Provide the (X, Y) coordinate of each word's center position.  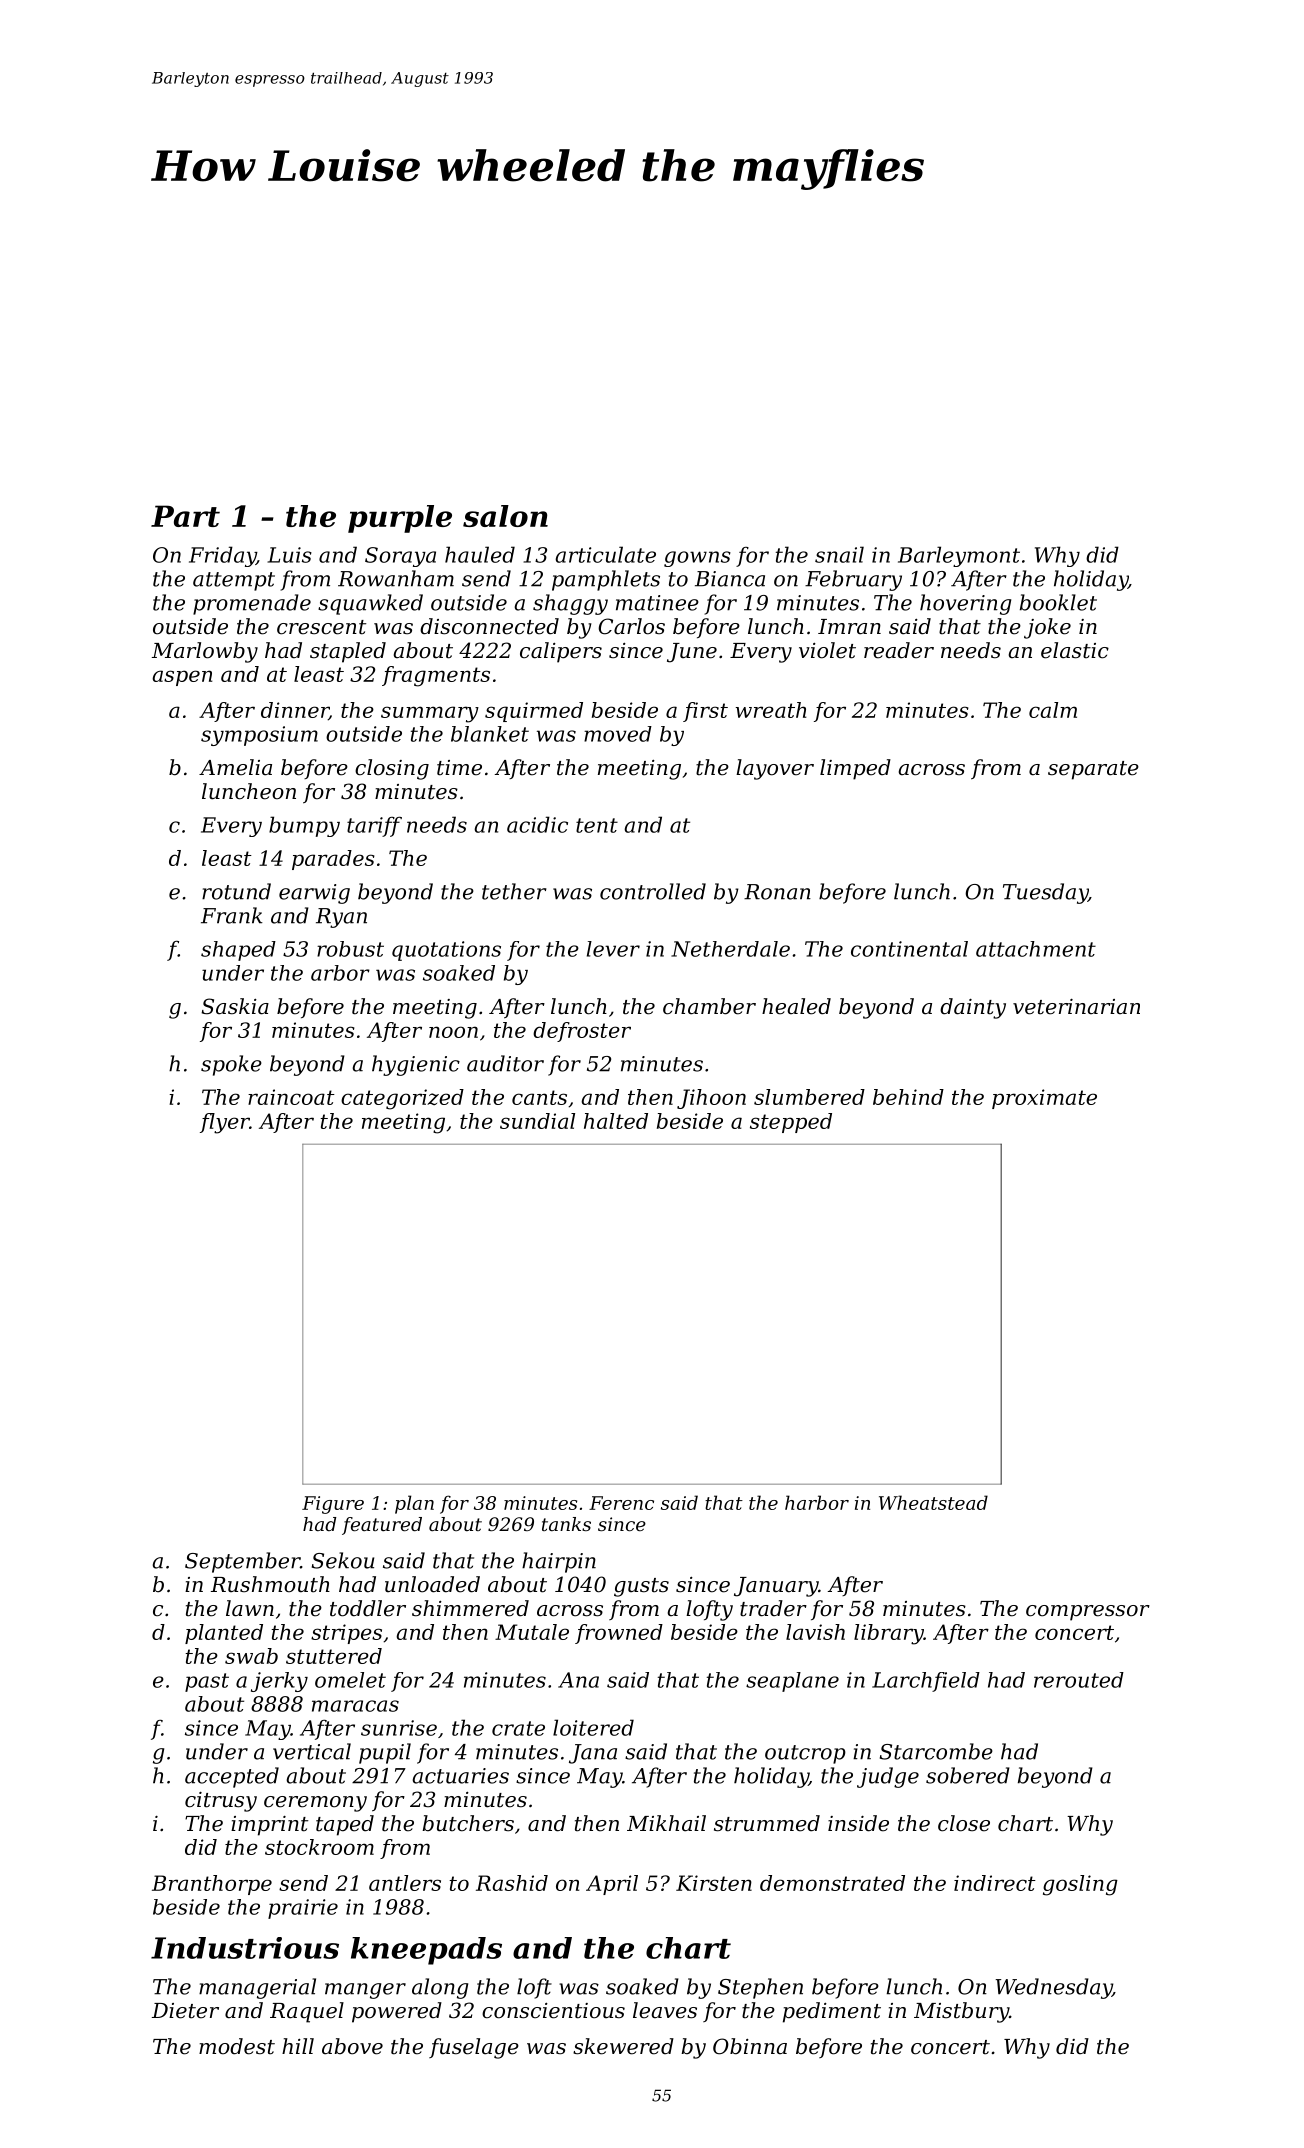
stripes (346, 1634)
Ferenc (621, 1503)
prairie (303, 1909)
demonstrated (832, 1883)
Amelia (235, 767)
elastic (1075, 650)
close (964, 1823)
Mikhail (666, 1823)
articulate (605, 554)
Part (185, 516)
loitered (593, 1727)
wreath (771, 710)
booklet (1058, 602)
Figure (333, 1505)
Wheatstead (933, 1502)
